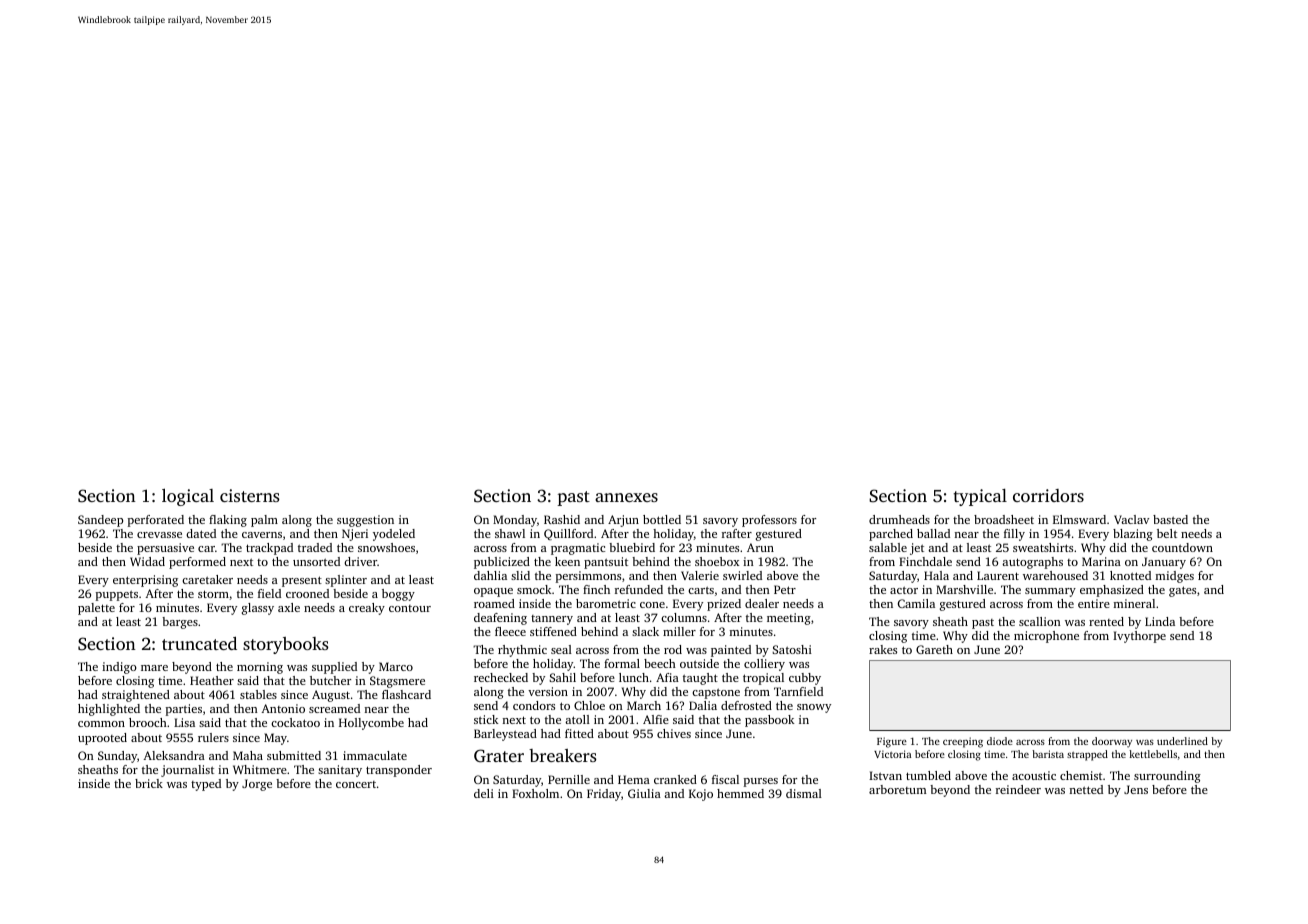  I want to click on brick, so click(149, 783).
